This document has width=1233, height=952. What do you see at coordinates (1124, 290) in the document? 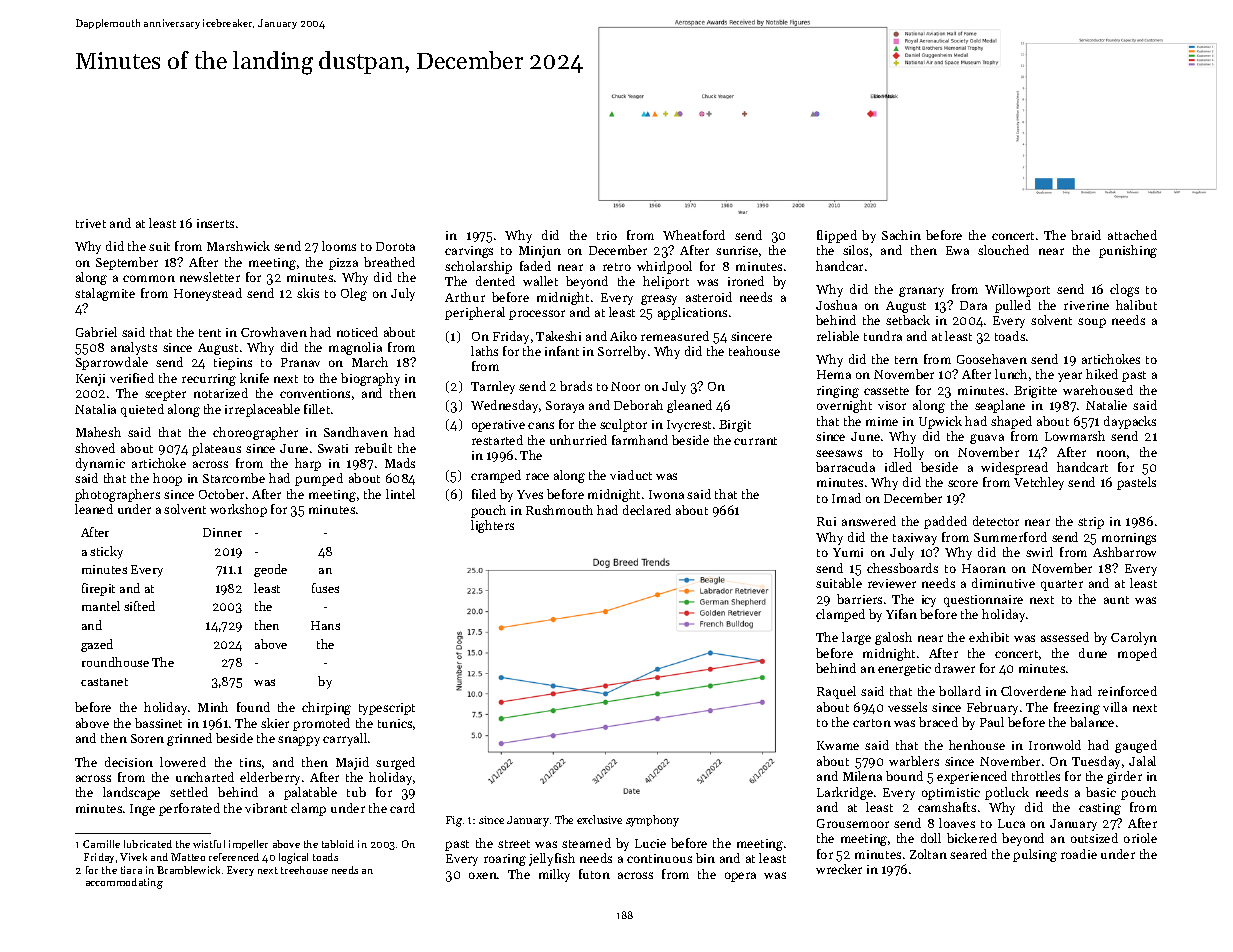
I see `clogs` at bounding box center [1124, 290].
